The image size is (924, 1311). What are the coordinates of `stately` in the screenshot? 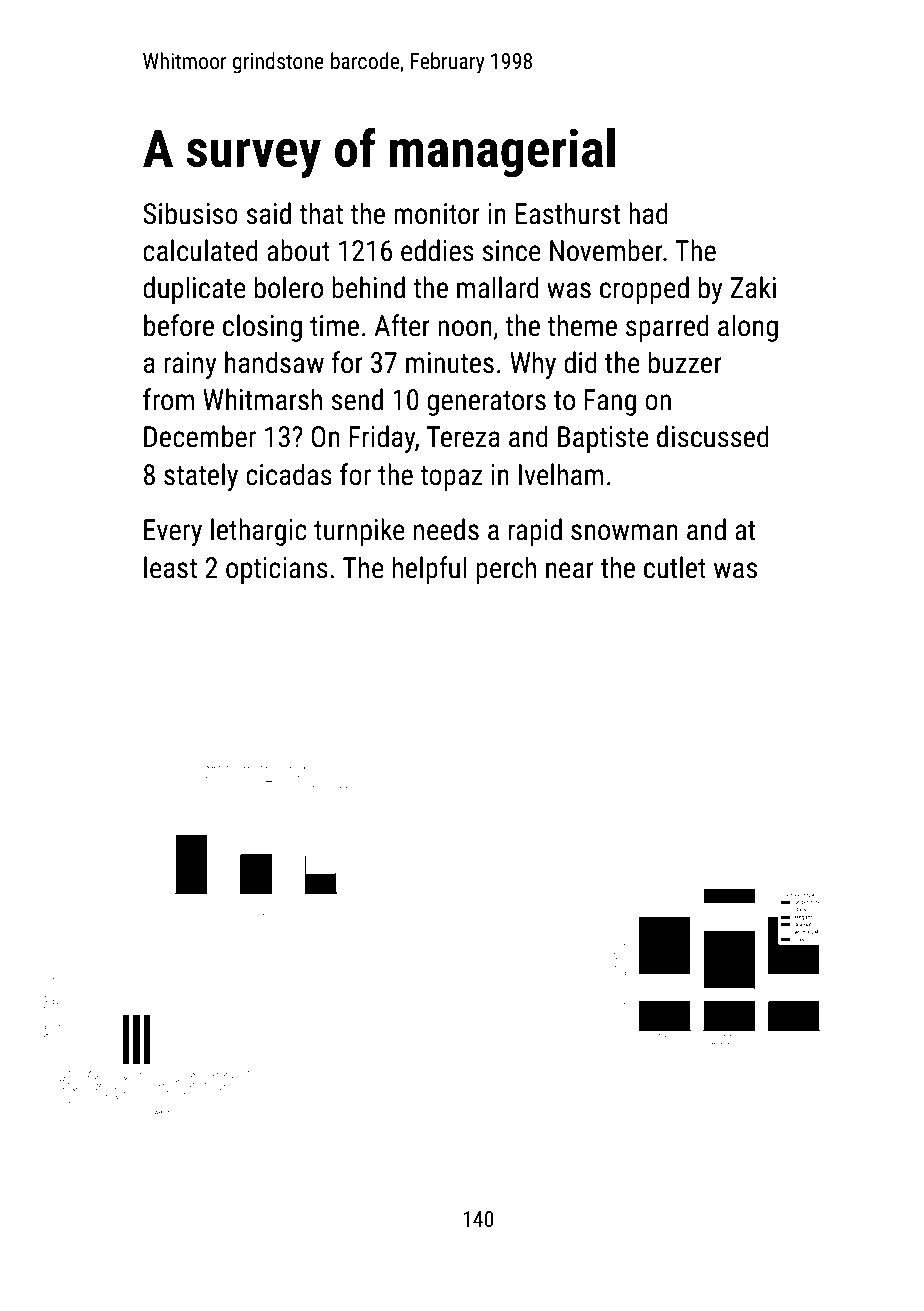 It's located at (201, 477).
